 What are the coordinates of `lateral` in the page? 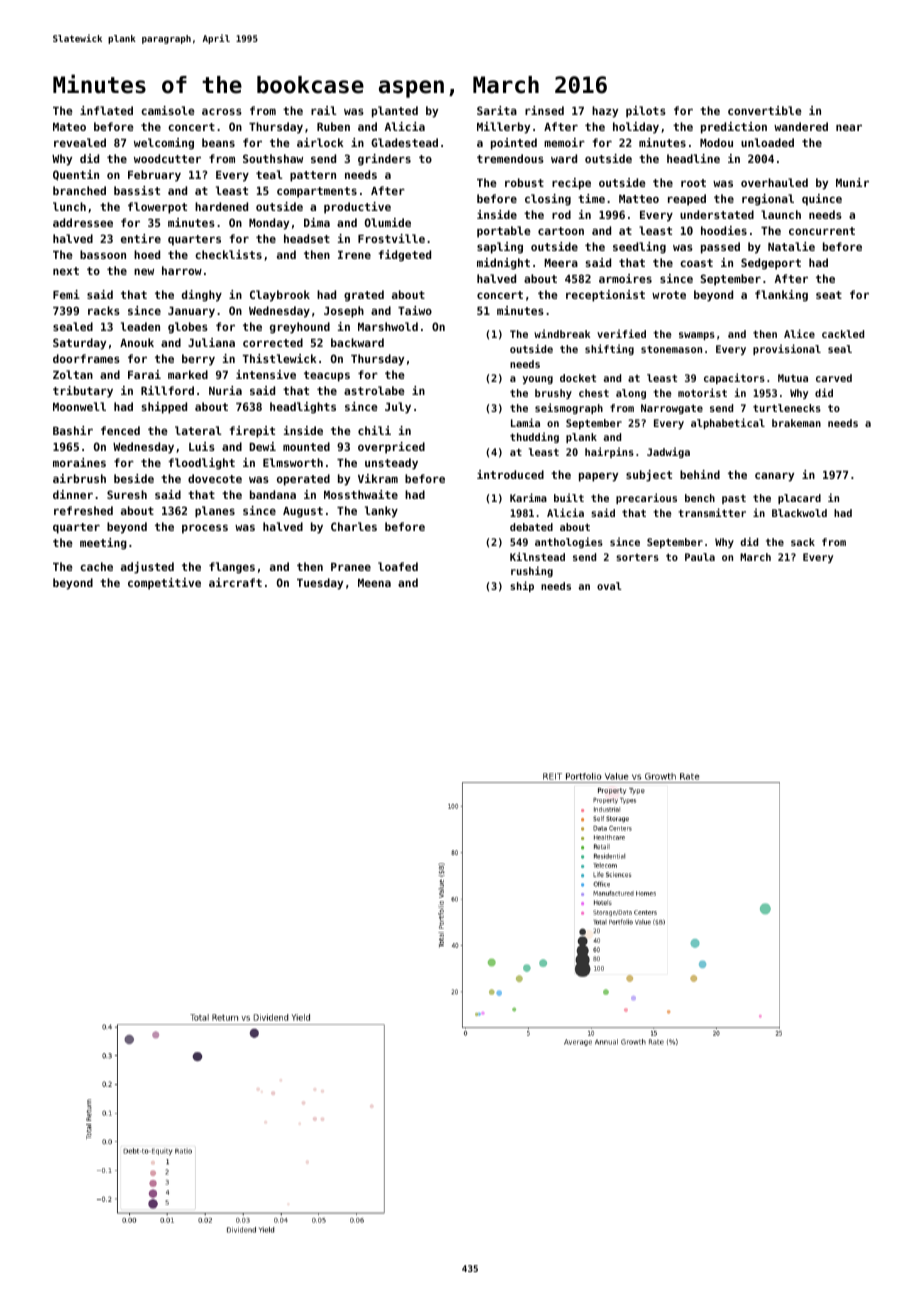 It's located at (198, 430).
